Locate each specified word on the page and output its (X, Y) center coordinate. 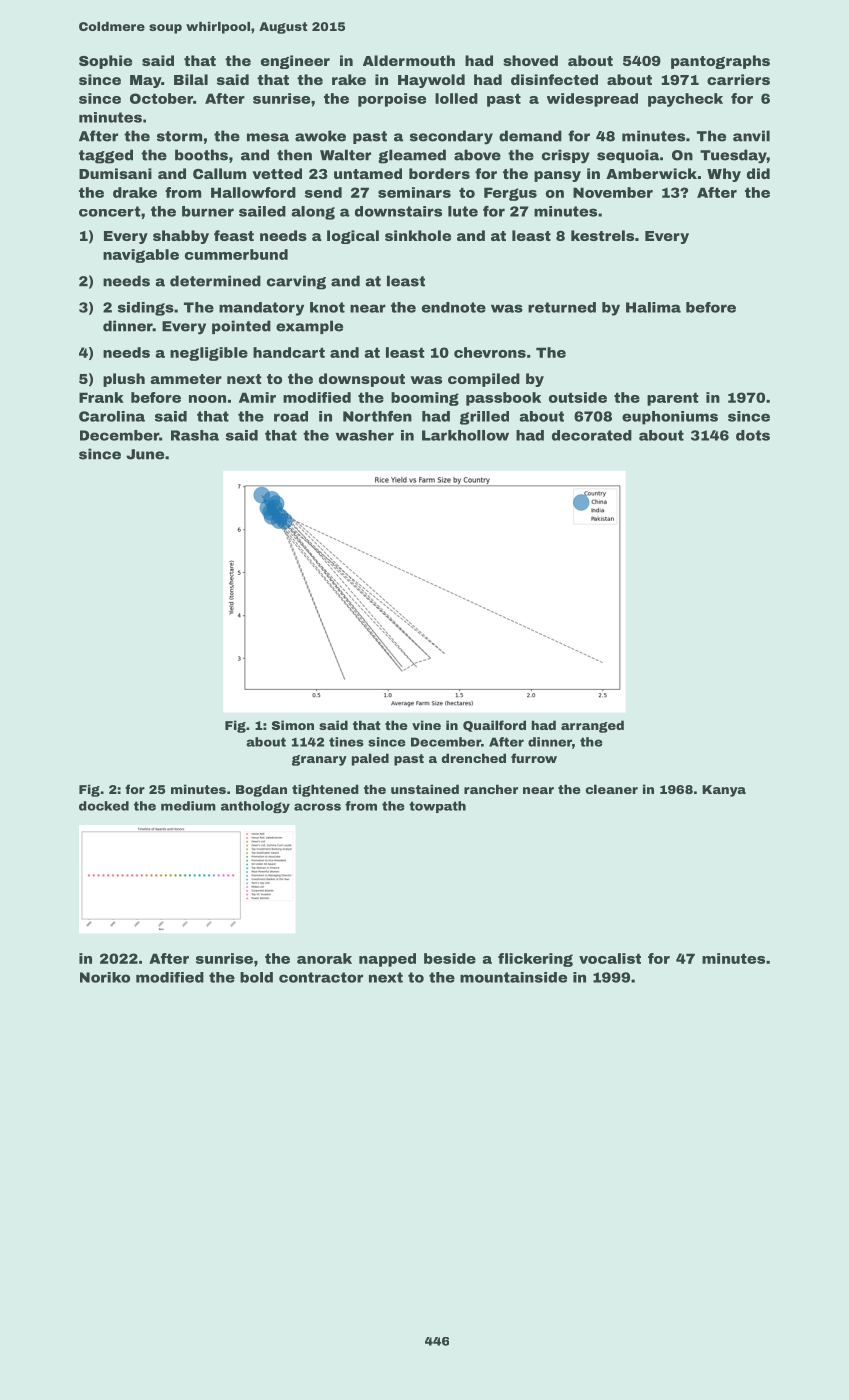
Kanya (724, 791)
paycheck (685, 100)
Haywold (431, 81)
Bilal (191, 79)
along (313, 213)
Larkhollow (465, 435)
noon (207, 399)
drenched (474, 758)
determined (215, 281)
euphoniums (670, 418)
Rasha (195, 435)
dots (753, 435)
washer (365, 435)
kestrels (602, 235)
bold (256, 977)
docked (104, 806)
